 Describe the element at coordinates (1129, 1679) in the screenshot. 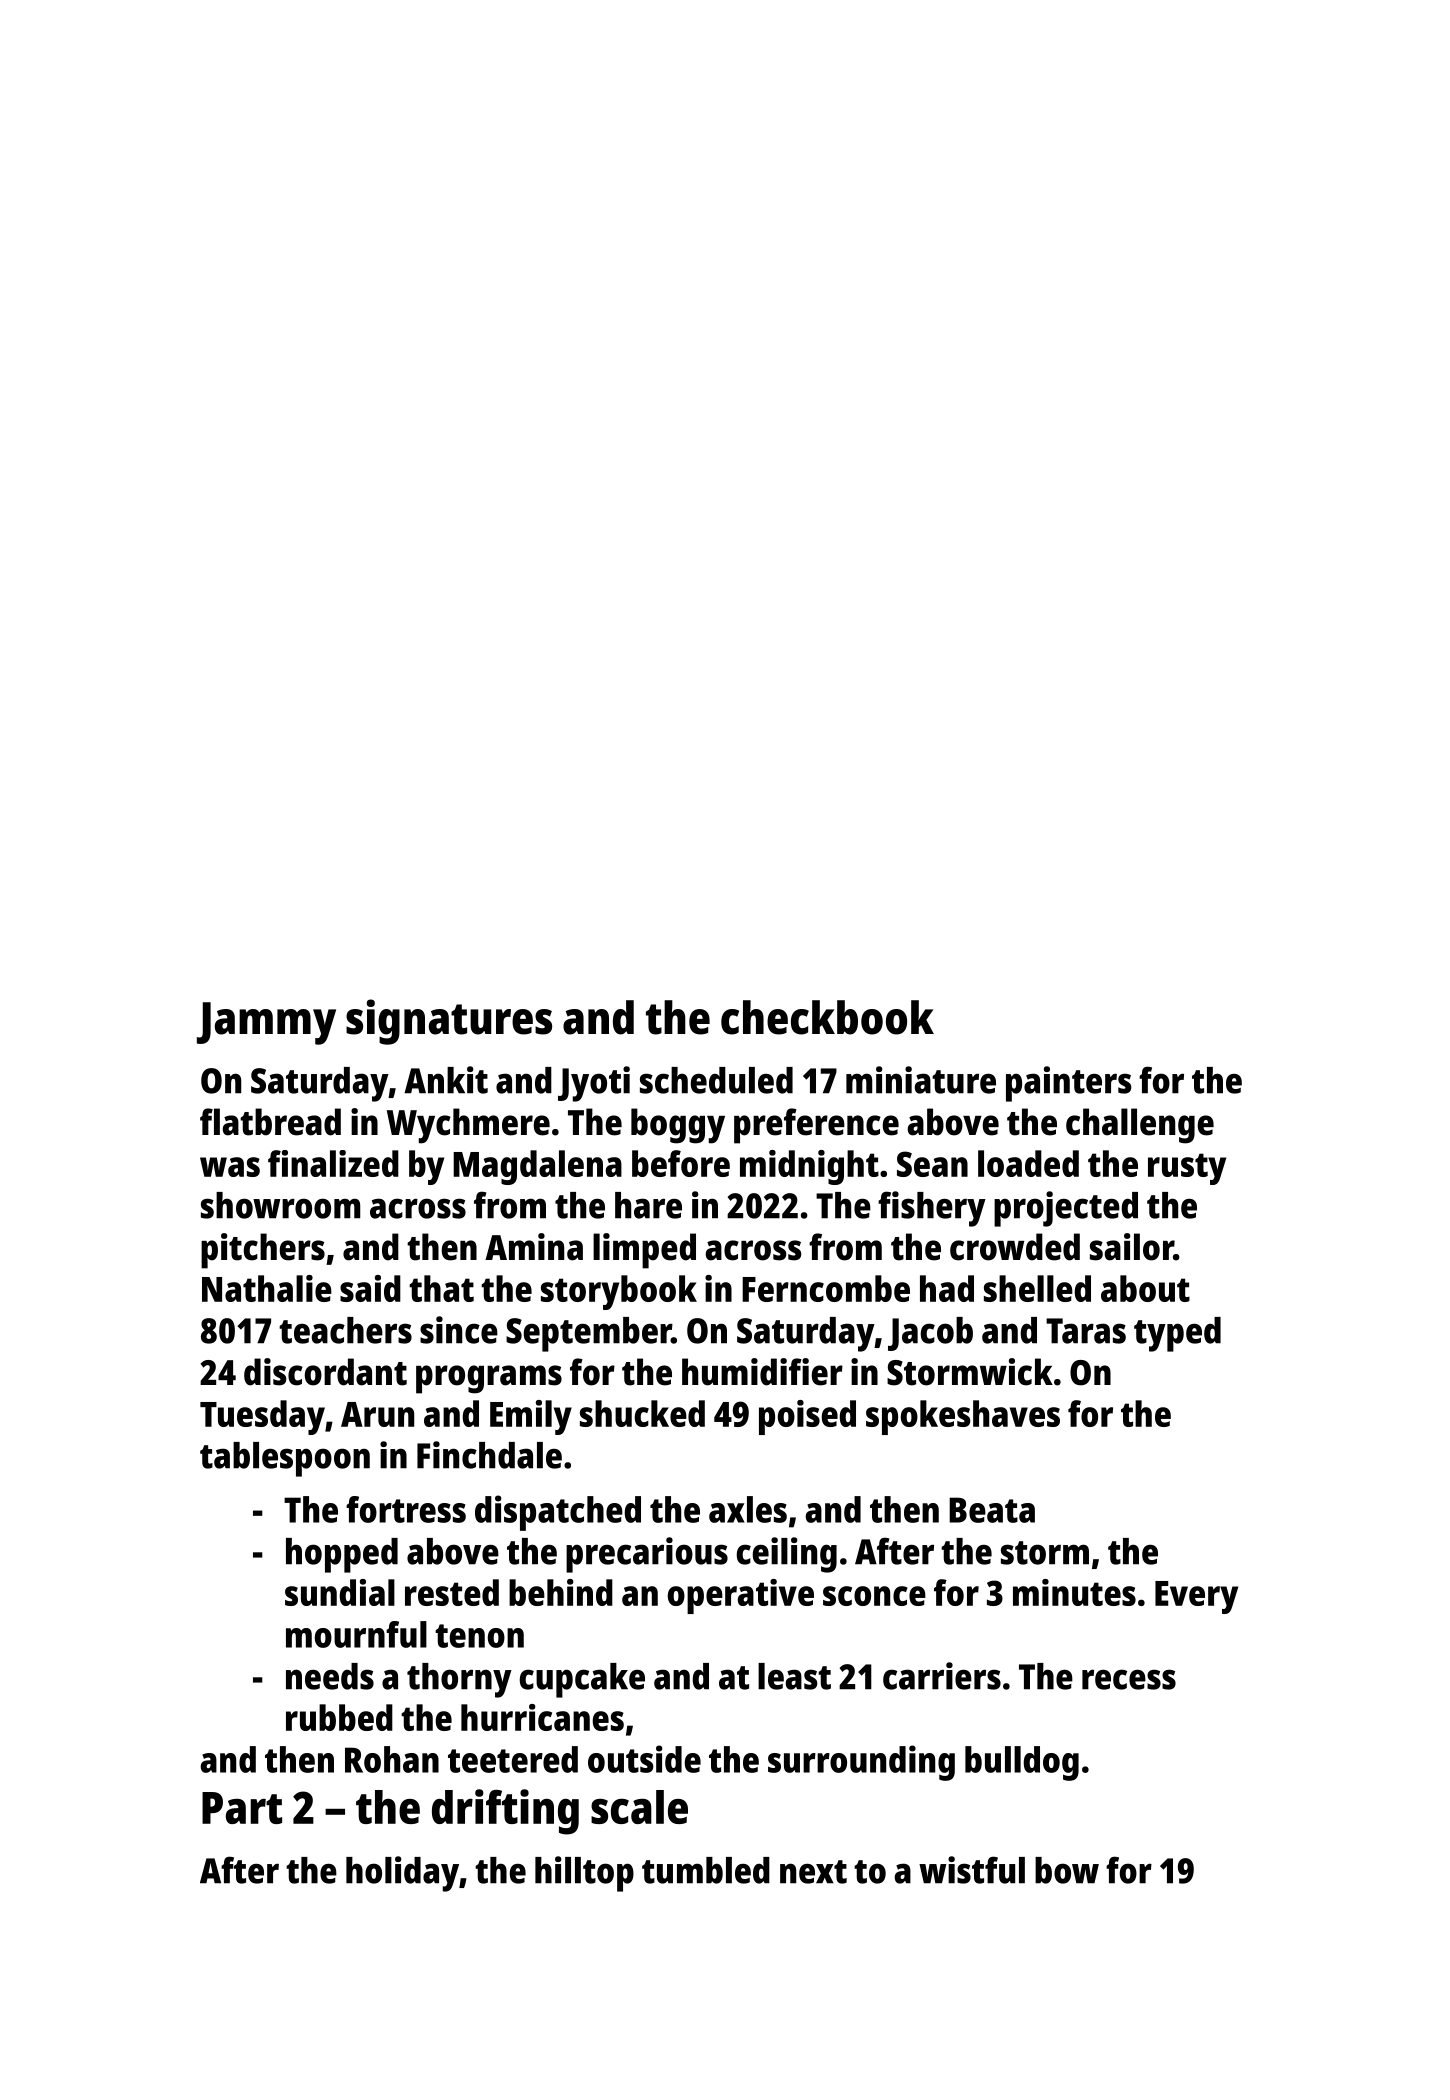

I see `recess` at that location.
